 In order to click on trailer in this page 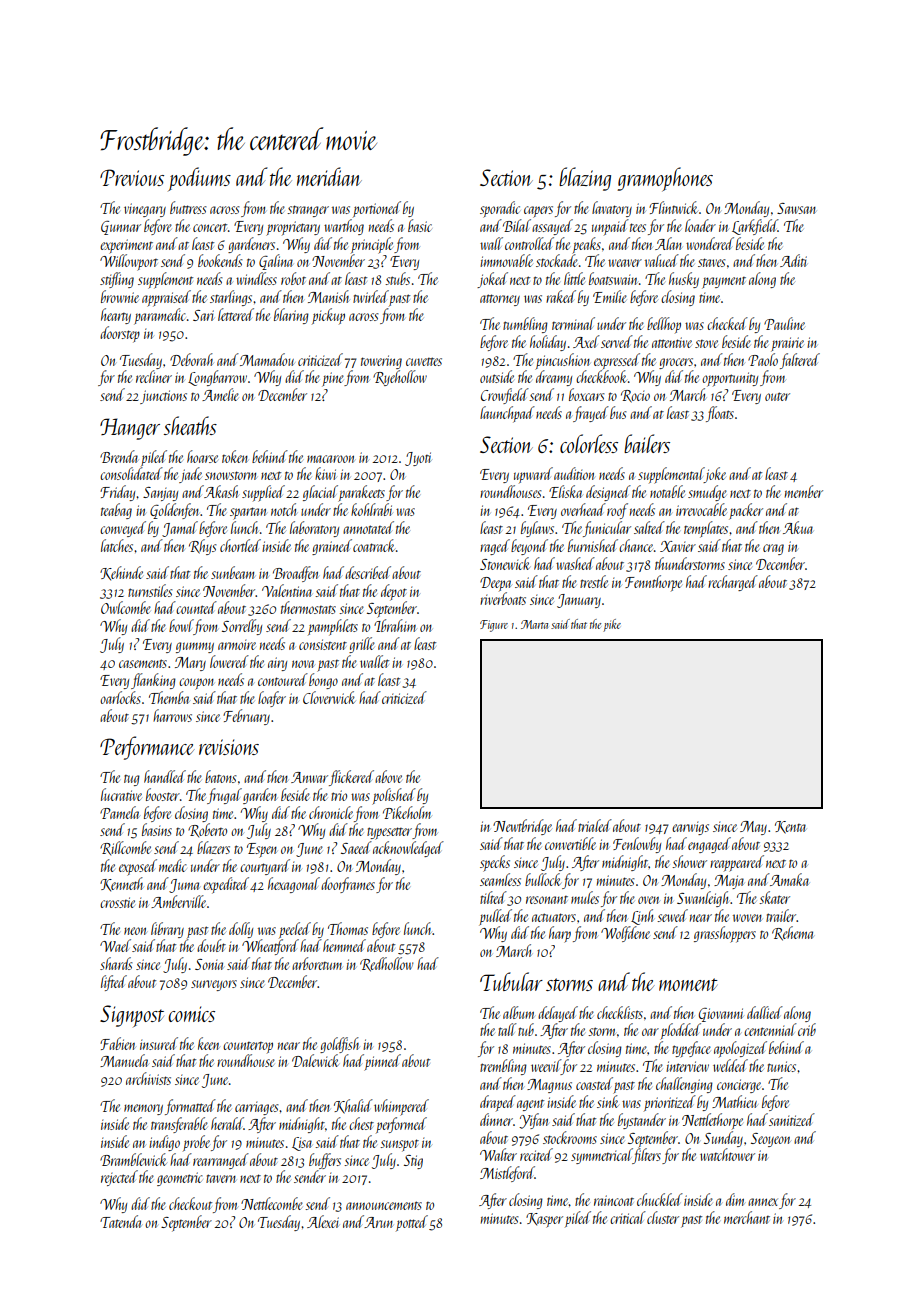, I will do `click(781, 915)`.
